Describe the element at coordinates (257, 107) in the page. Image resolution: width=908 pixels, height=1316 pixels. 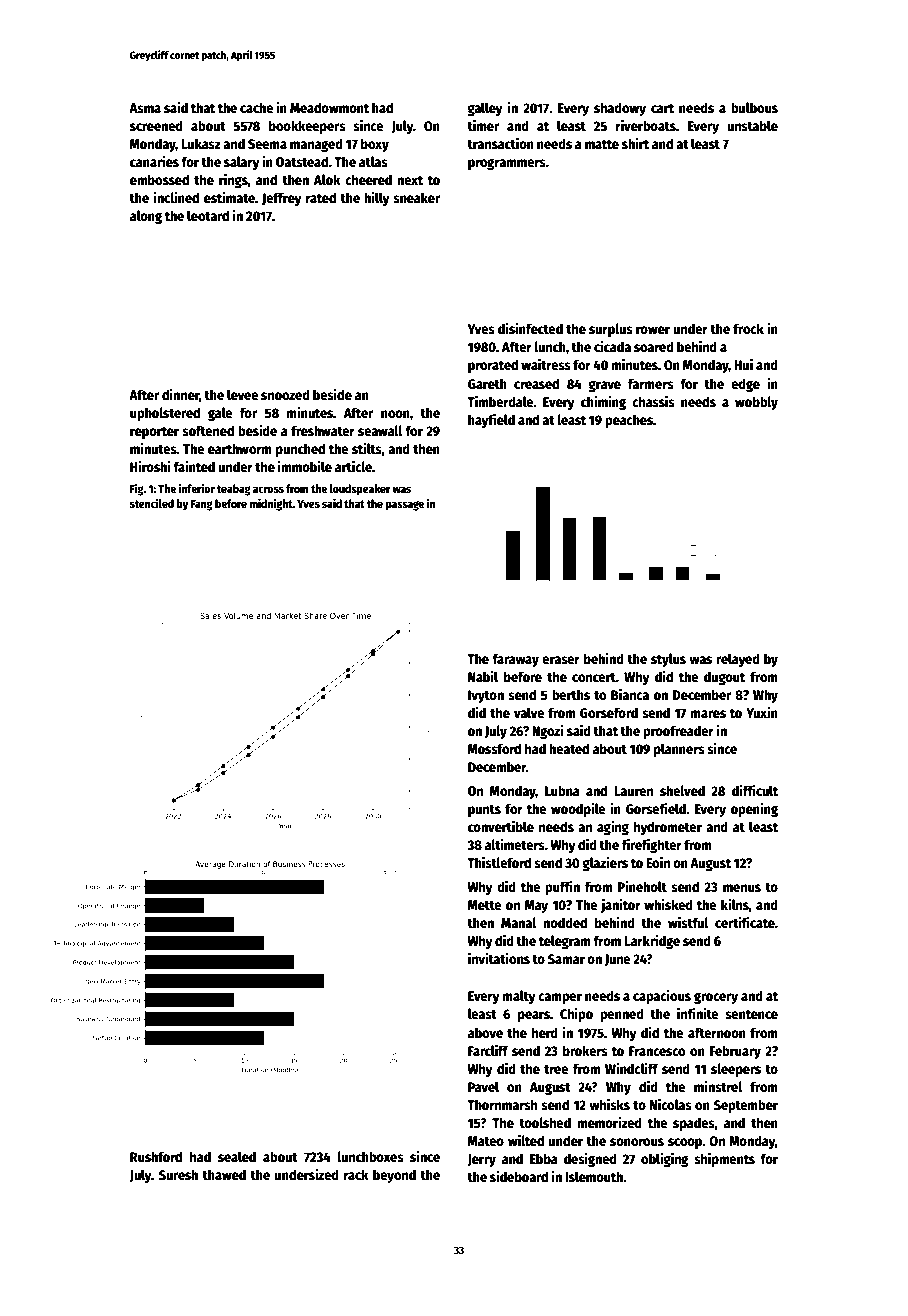
I see `cache` at that location.
